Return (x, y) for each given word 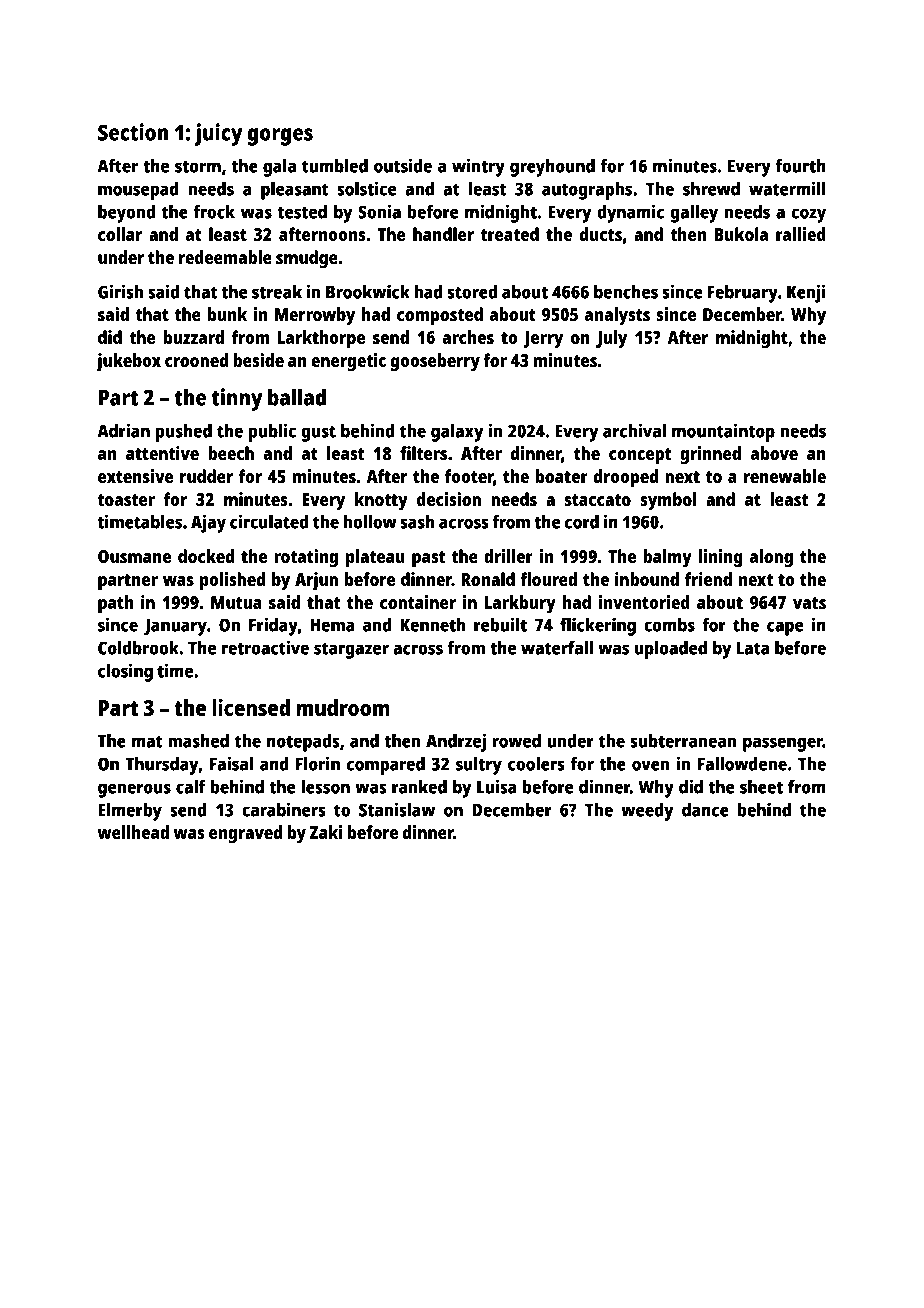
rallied (801, 234)
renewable (785, 476)
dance (705, 810)
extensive (136, 476)
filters (423, 453)
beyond (126, 214)
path (116, 604)
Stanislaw (397, 809)
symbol (668, 501)
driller (508, 556)
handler (443, 234)
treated (510, 234)
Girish (120, 291)
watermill (787, 188)
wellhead (133, 832)
